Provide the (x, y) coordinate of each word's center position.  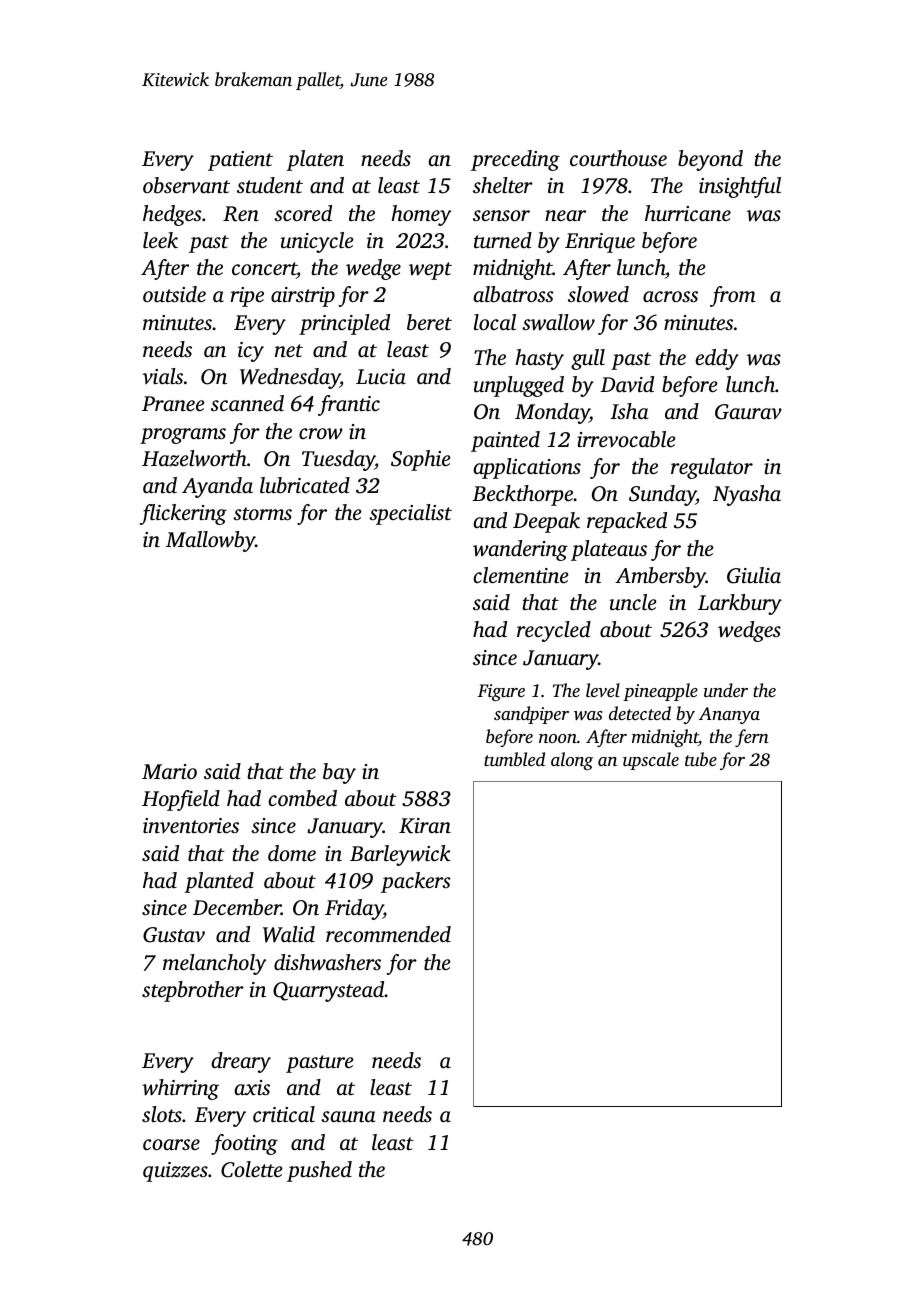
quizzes (175, 1172)
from (733, 296)
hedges (172, 215)
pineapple (660, 692)
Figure (501, 692)
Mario (169, 771)
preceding (515, 160)
